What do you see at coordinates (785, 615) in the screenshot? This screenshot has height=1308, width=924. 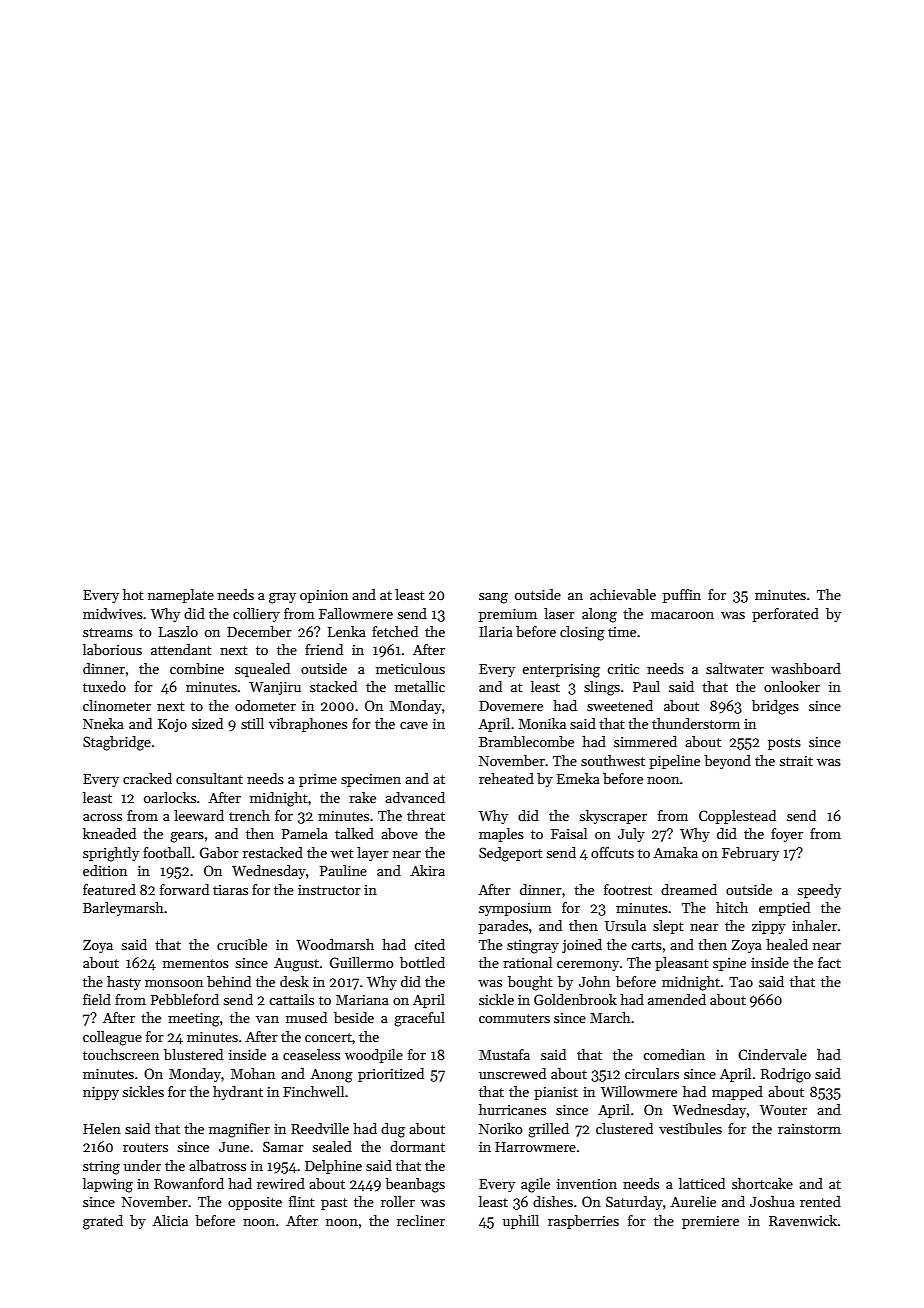 I see `perforated` at bounding box center [785, 615].
